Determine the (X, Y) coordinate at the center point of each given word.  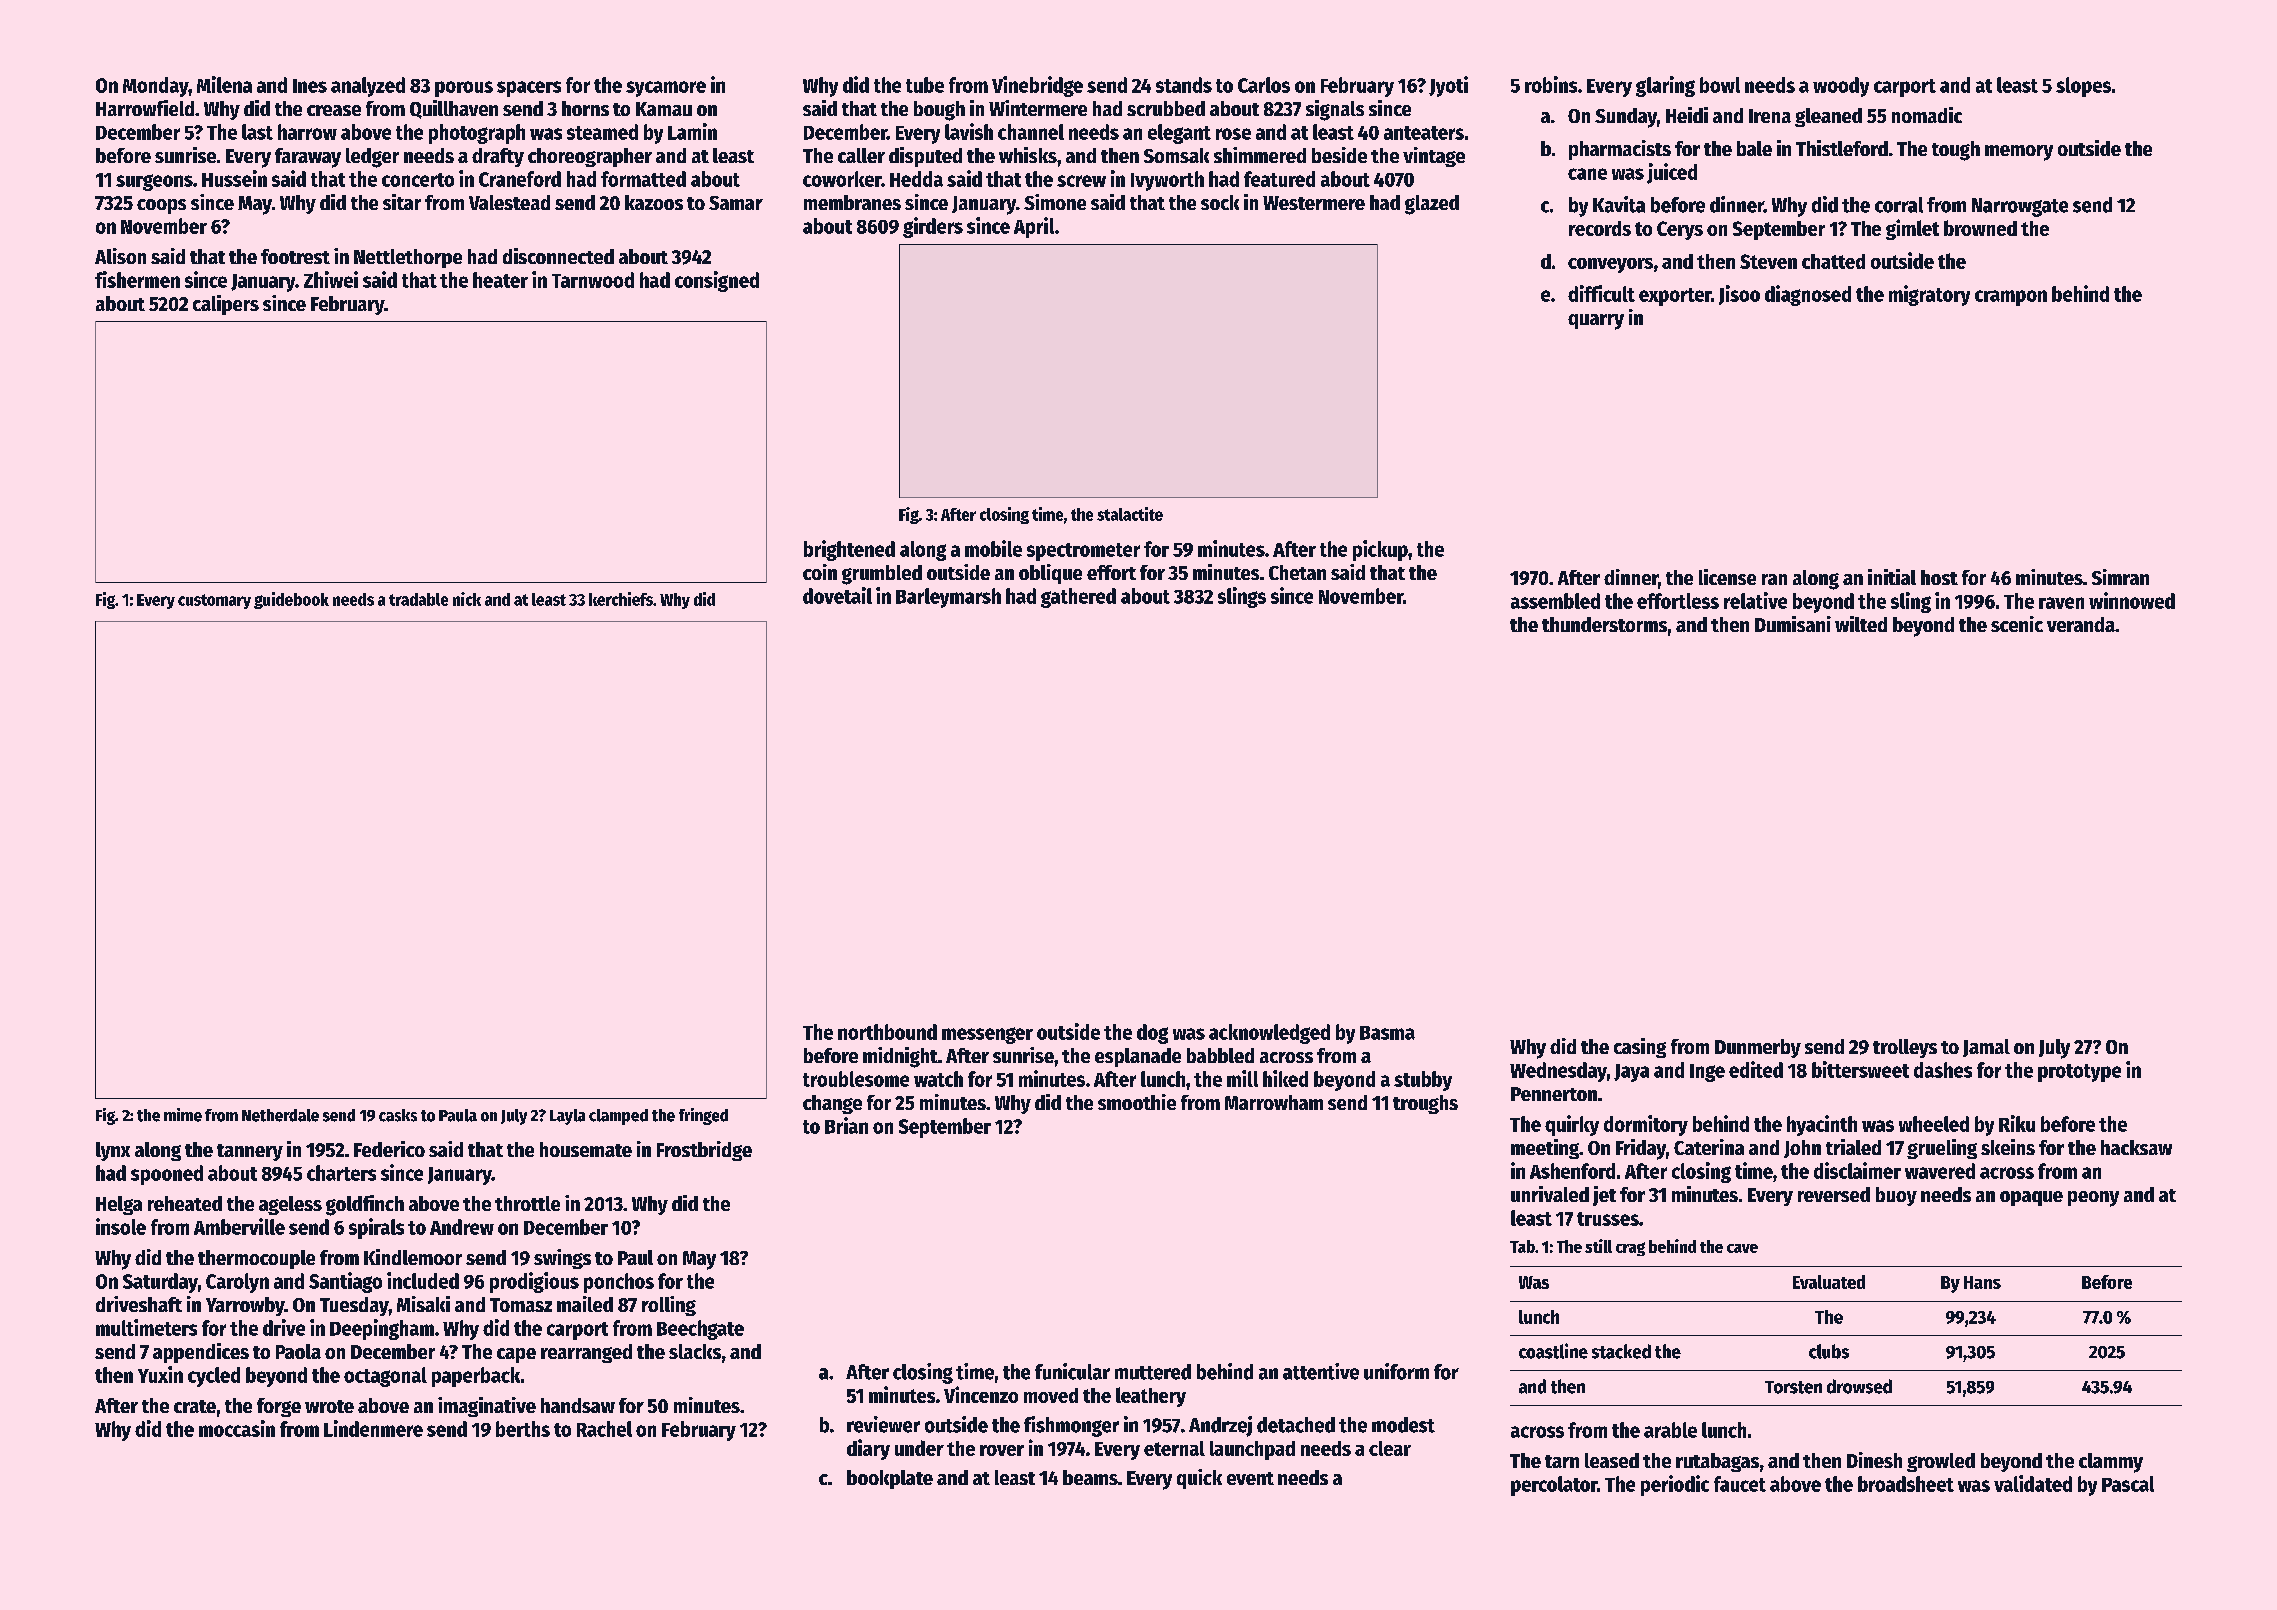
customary (214, 601)
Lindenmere (373, 1428)
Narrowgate (2020, 207)
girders (933, 227)
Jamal (1986, 1048)
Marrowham (1274, 1102)
